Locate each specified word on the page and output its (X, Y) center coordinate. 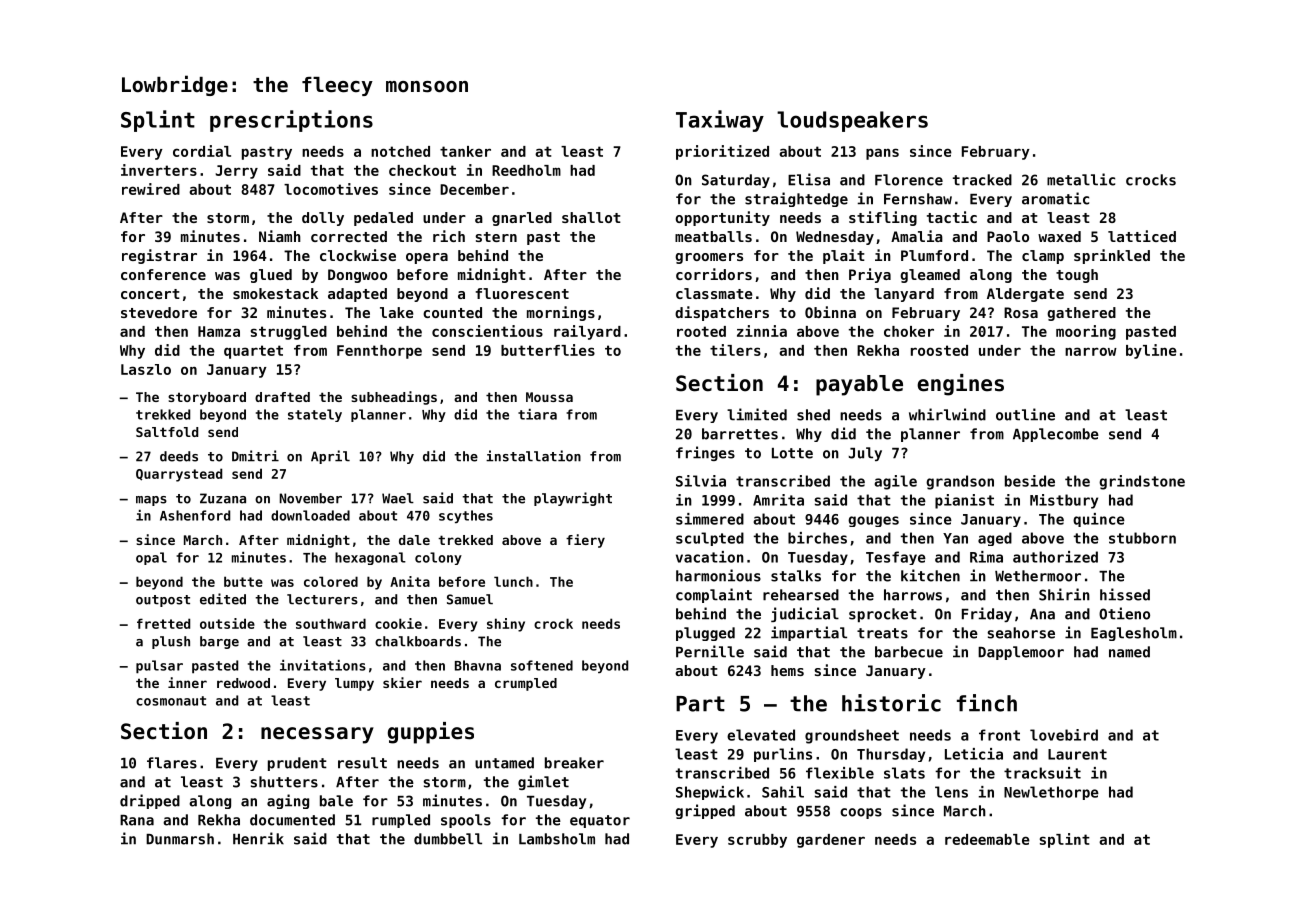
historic (891, 703)
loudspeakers (852, 121)
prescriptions (291, 121)
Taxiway (720, 121)
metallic (1081, 179)
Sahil (783, 792)
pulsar (159, 667)
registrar (159, 256)
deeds (179, 456)
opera (427, 258)
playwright (573, 499)
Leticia (974, 754)
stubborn (1142, 538)
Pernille (710, 651)
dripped (150, 801)
